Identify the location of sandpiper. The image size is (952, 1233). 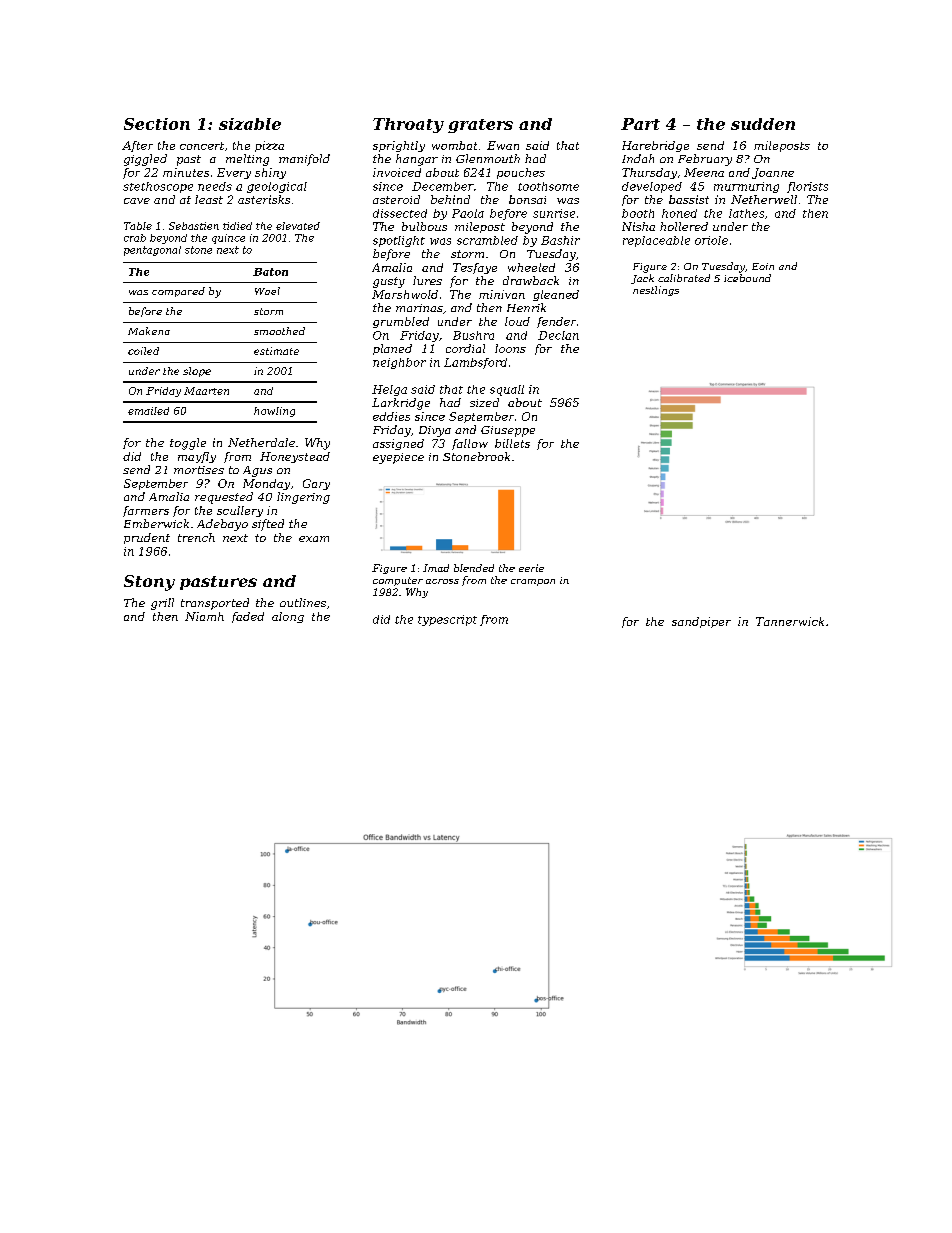
(701, 622).
